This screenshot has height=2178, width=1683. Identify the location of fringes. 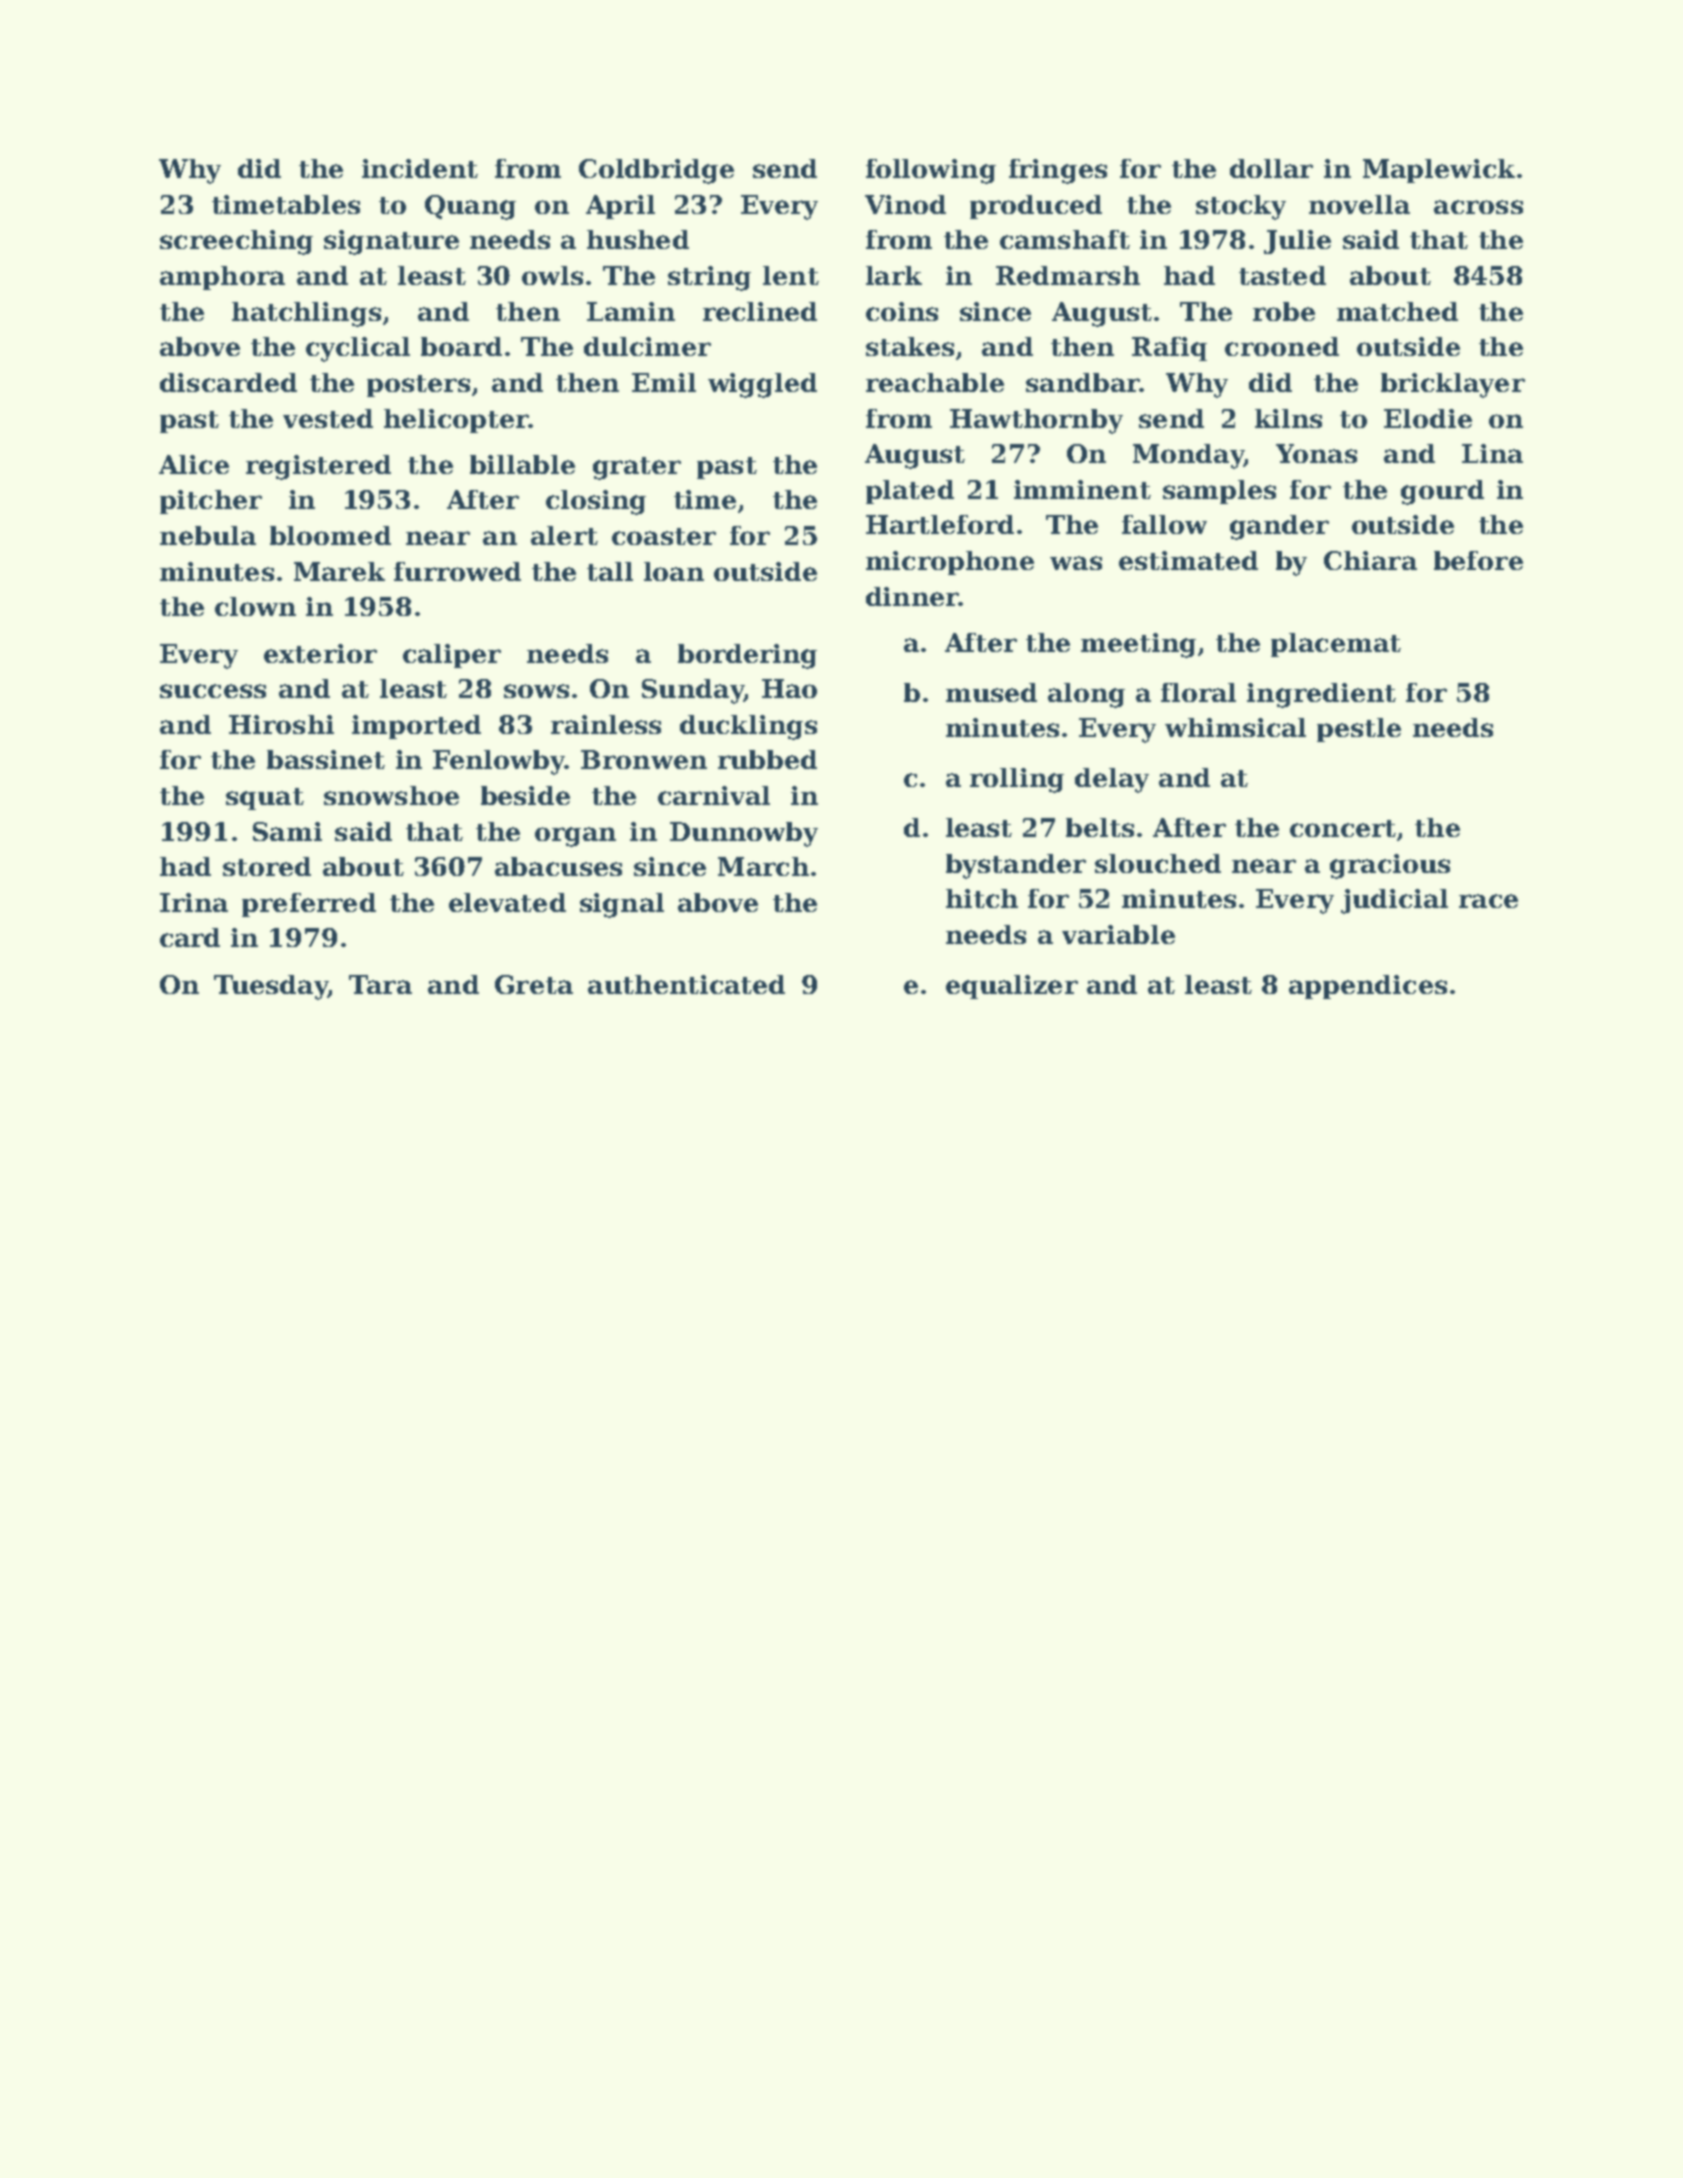
(1058, 171).
